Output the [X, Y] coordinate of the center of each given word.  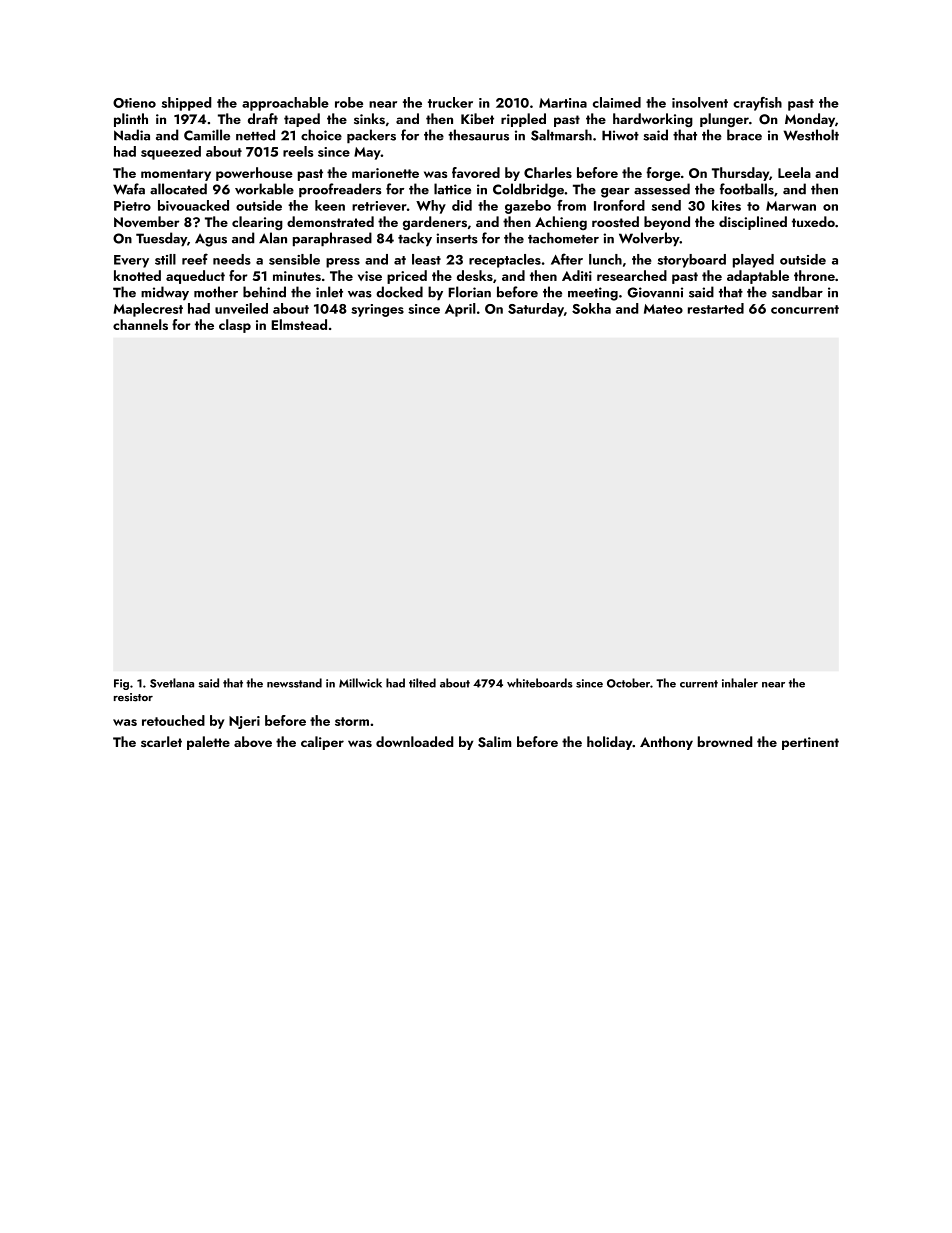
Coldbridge [528, 190]
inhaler [740, 683]
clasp [235, 326]
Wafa [129, 189]
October [628, 683]
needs [232, 259]
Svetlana [172, 683]
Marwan [791, 206]
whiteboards [539, 683]
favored [476, 172]
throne [814, 275]
